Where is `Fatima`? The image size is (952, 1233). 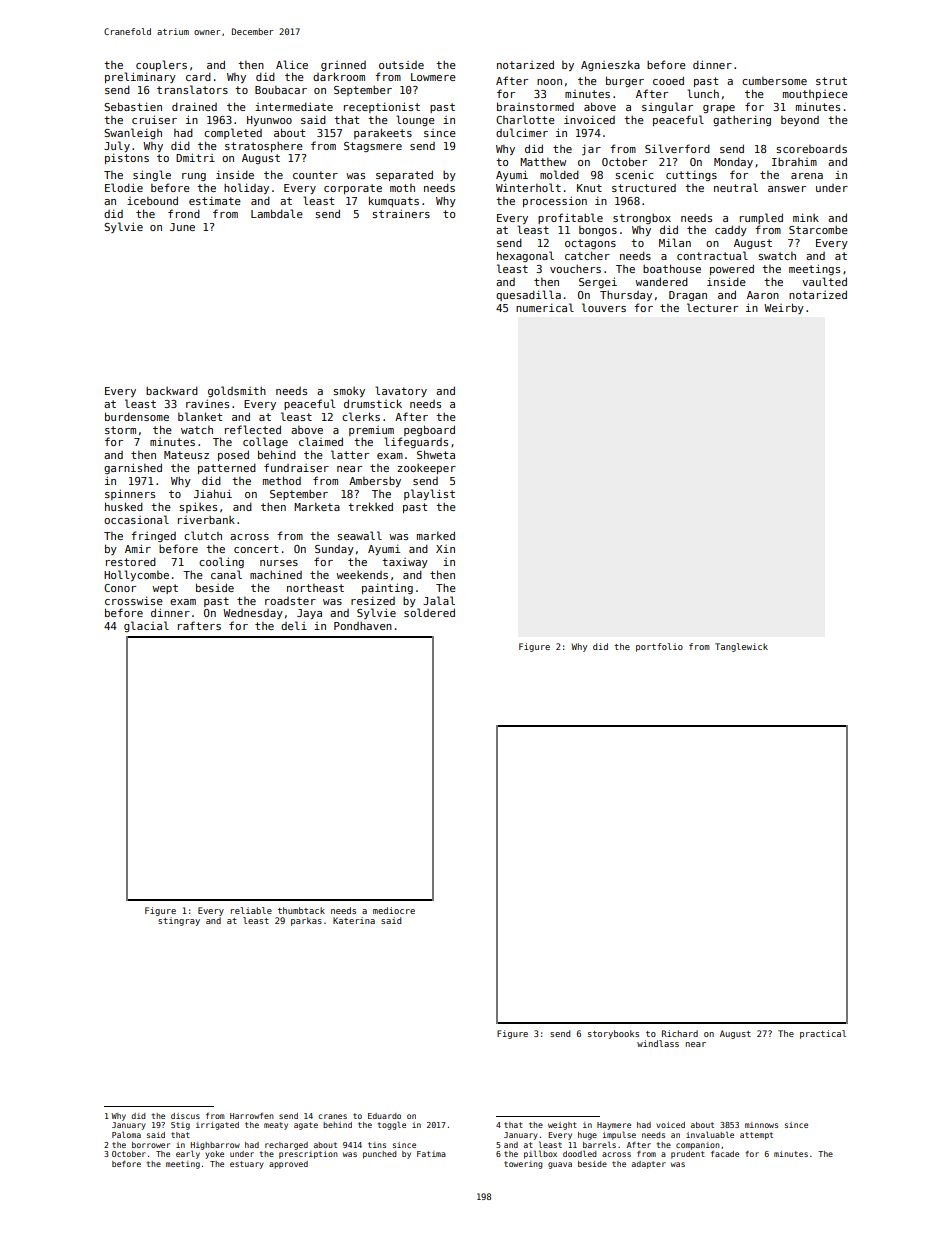
Fatima is located at coordinates (431, 1154).
